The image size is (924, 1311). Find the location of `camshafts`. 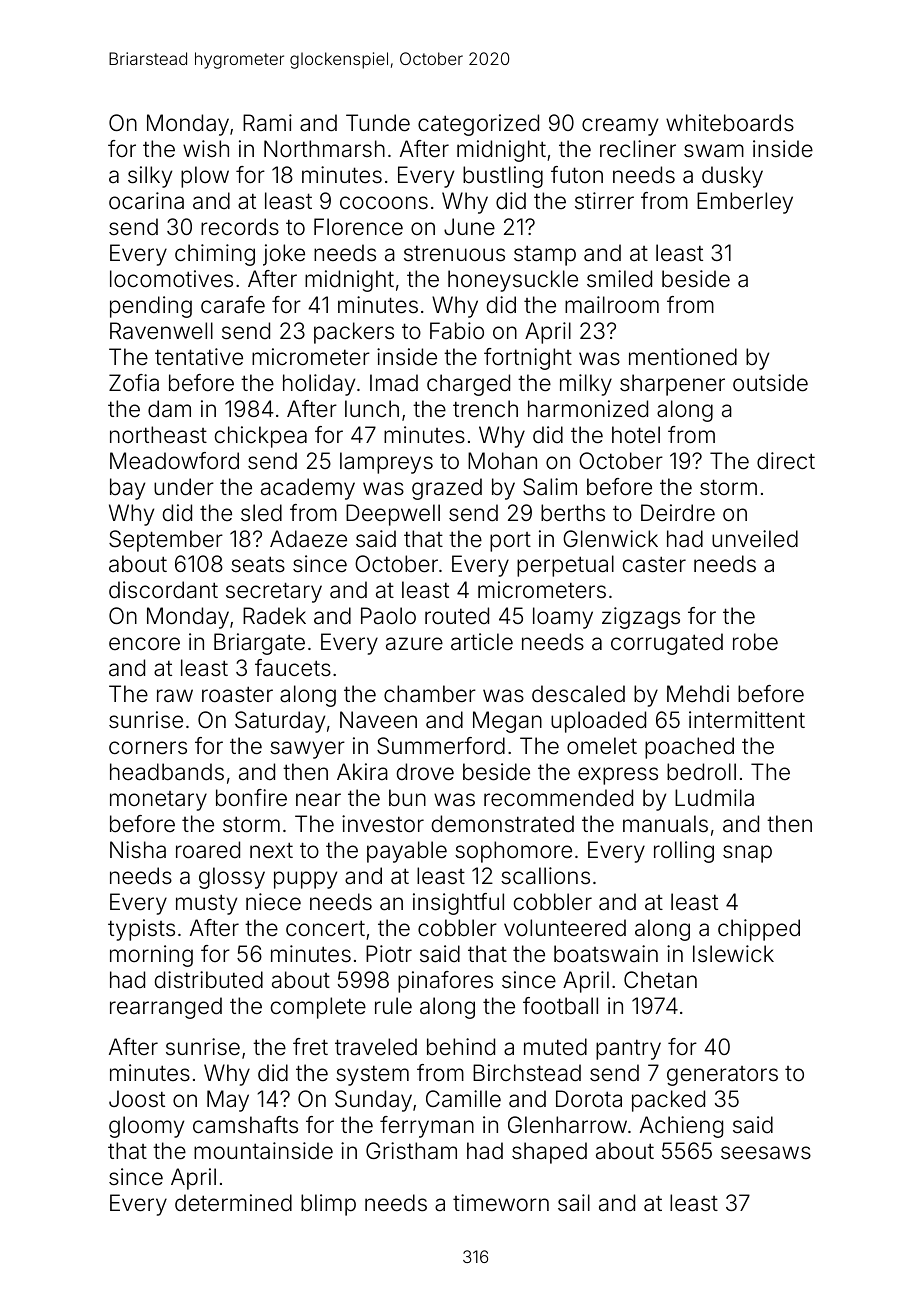

camshafts is located at coordinates (245, 1125).
